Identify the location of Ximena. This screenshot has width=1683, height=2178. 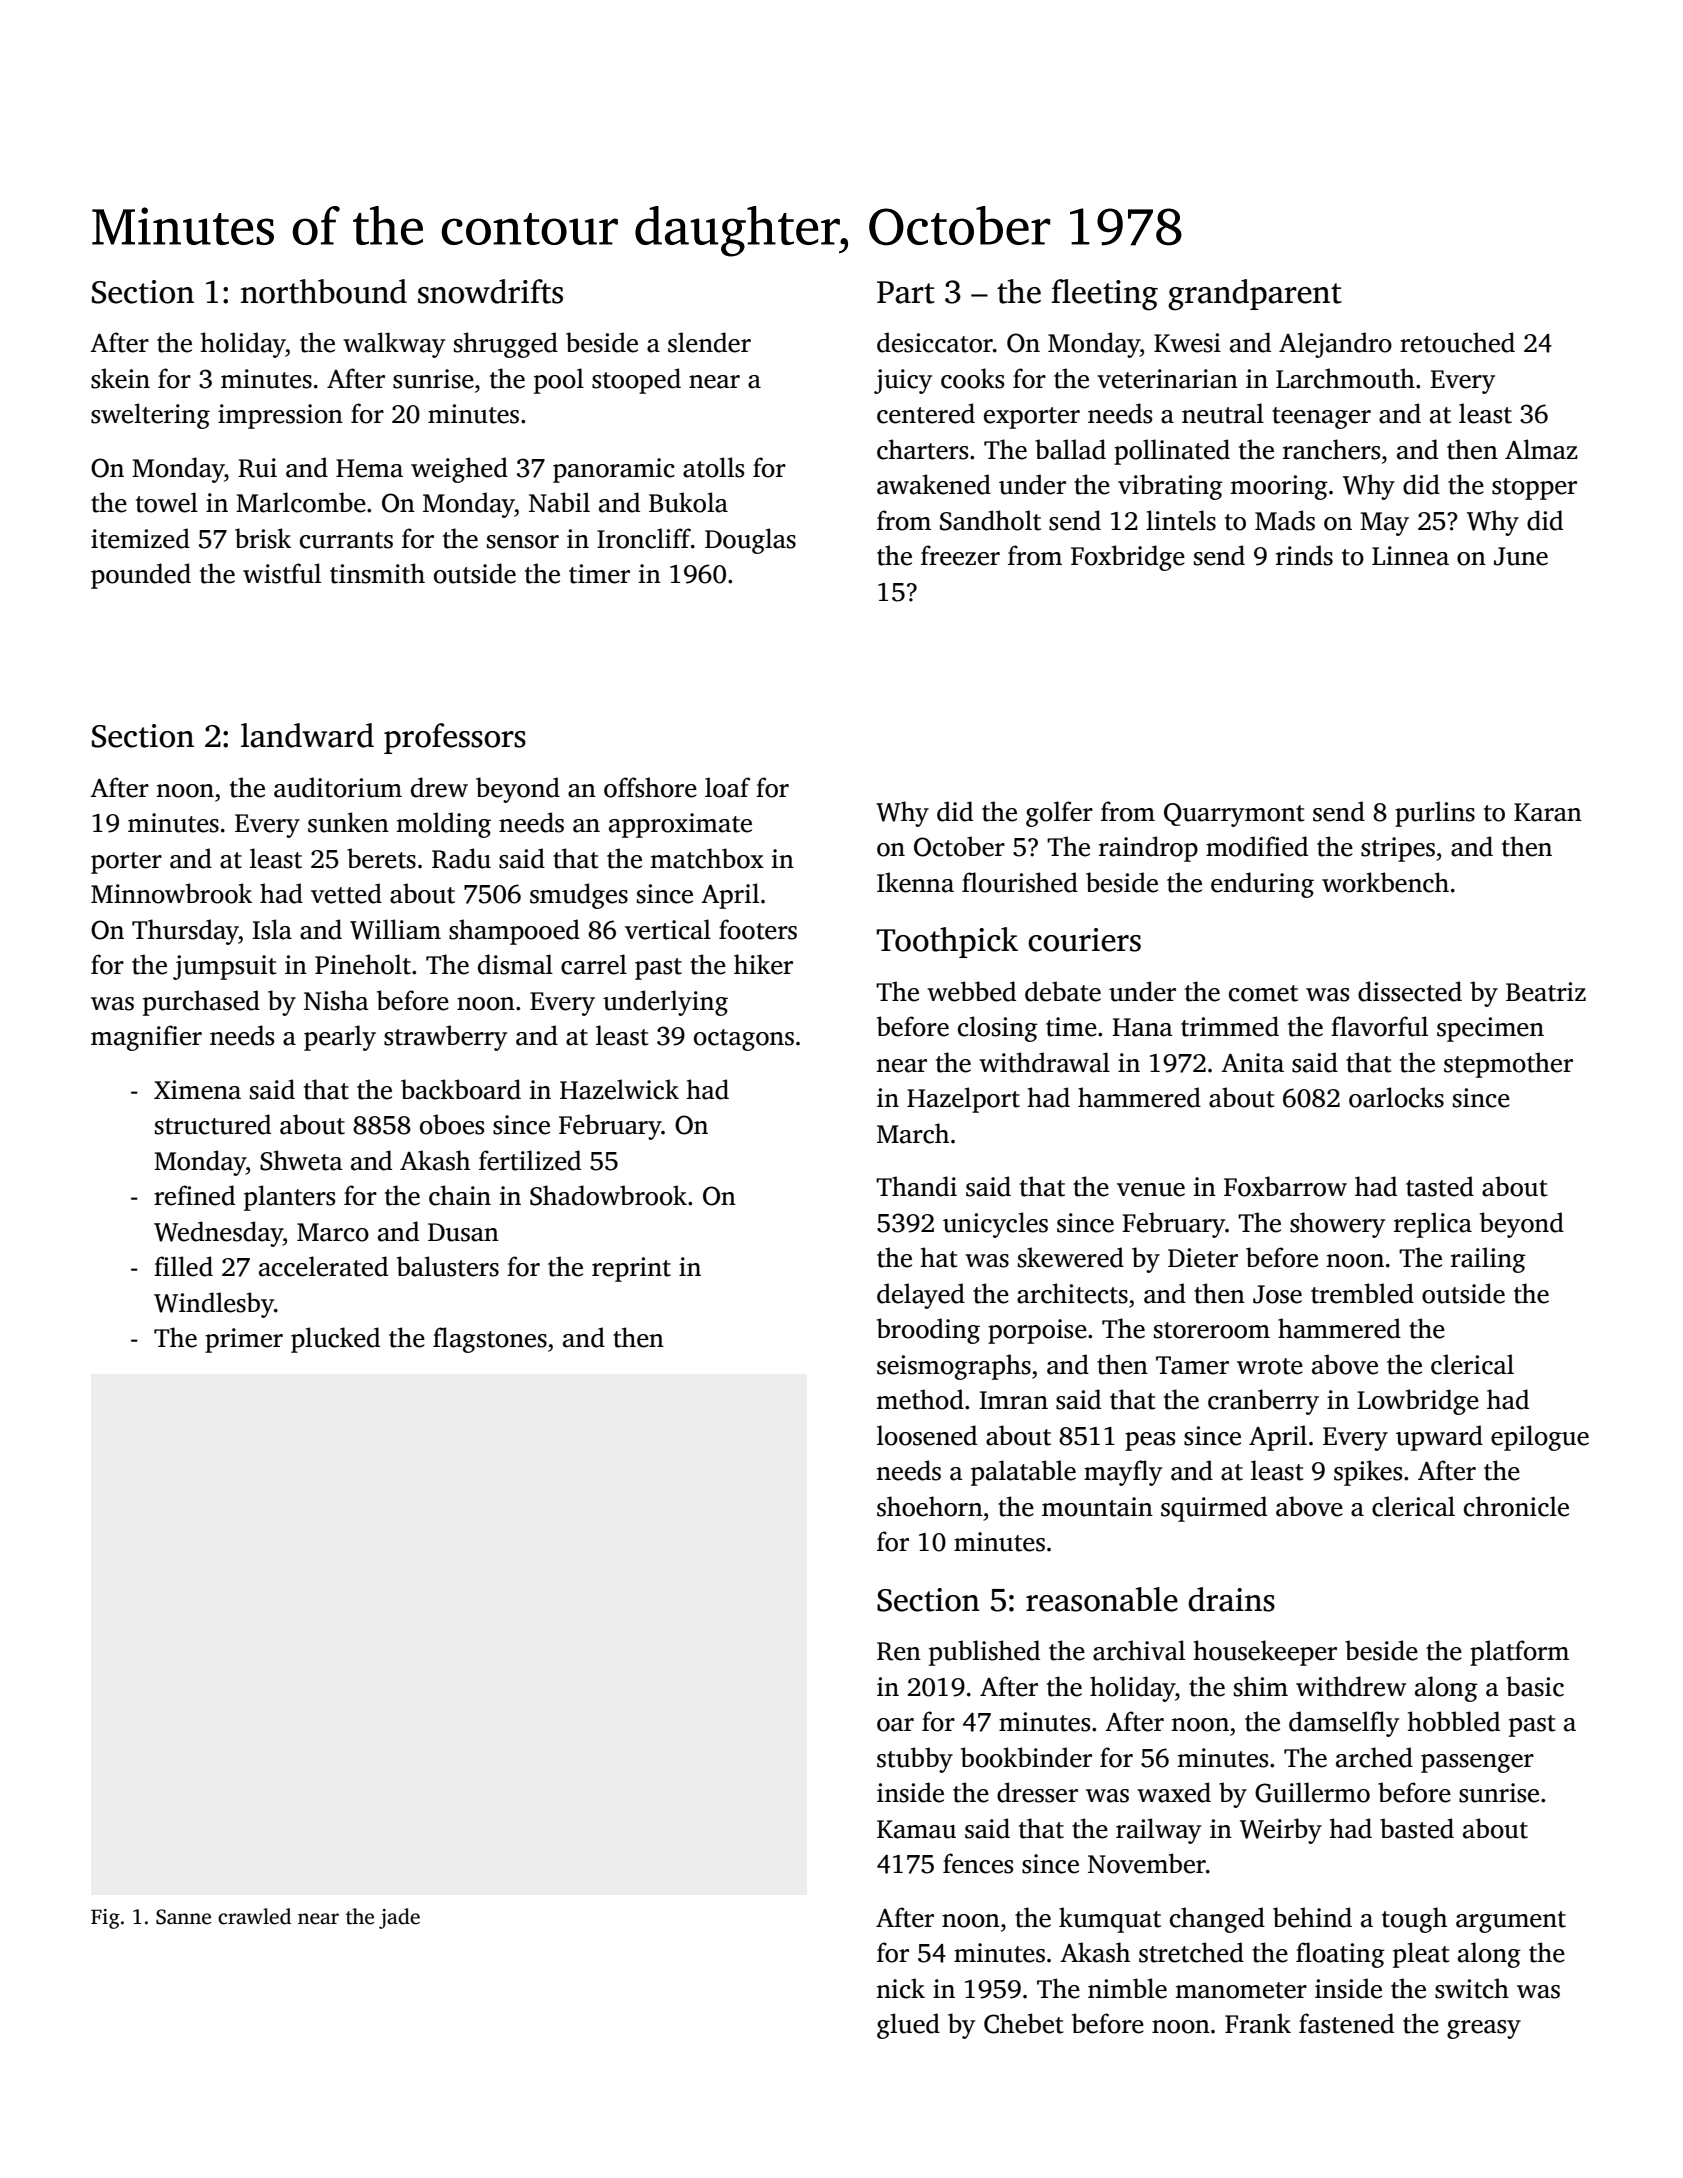
(197, 1090).
